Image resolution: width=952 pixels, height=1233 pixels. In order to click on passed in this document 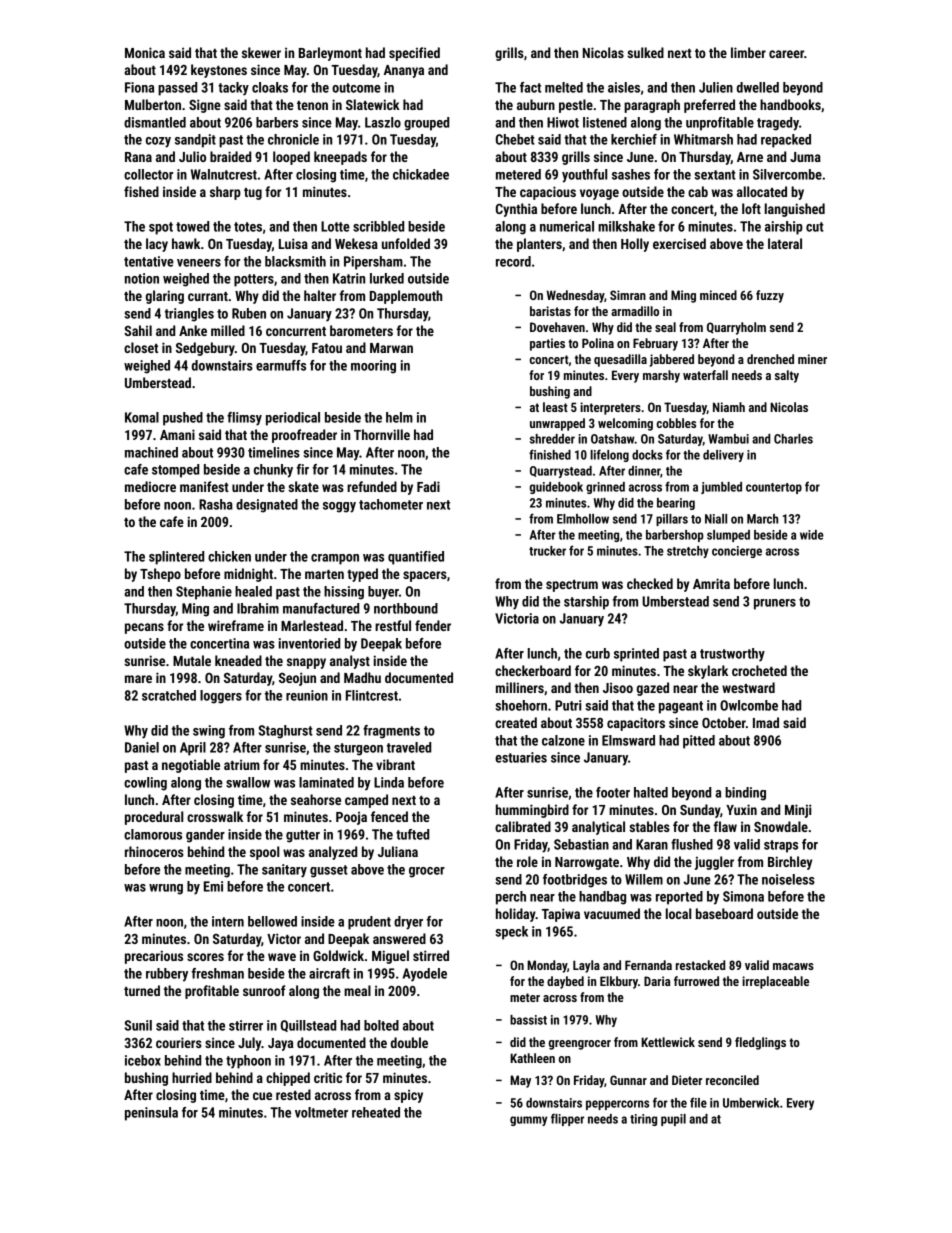, I will do `click(177, 89)`.
